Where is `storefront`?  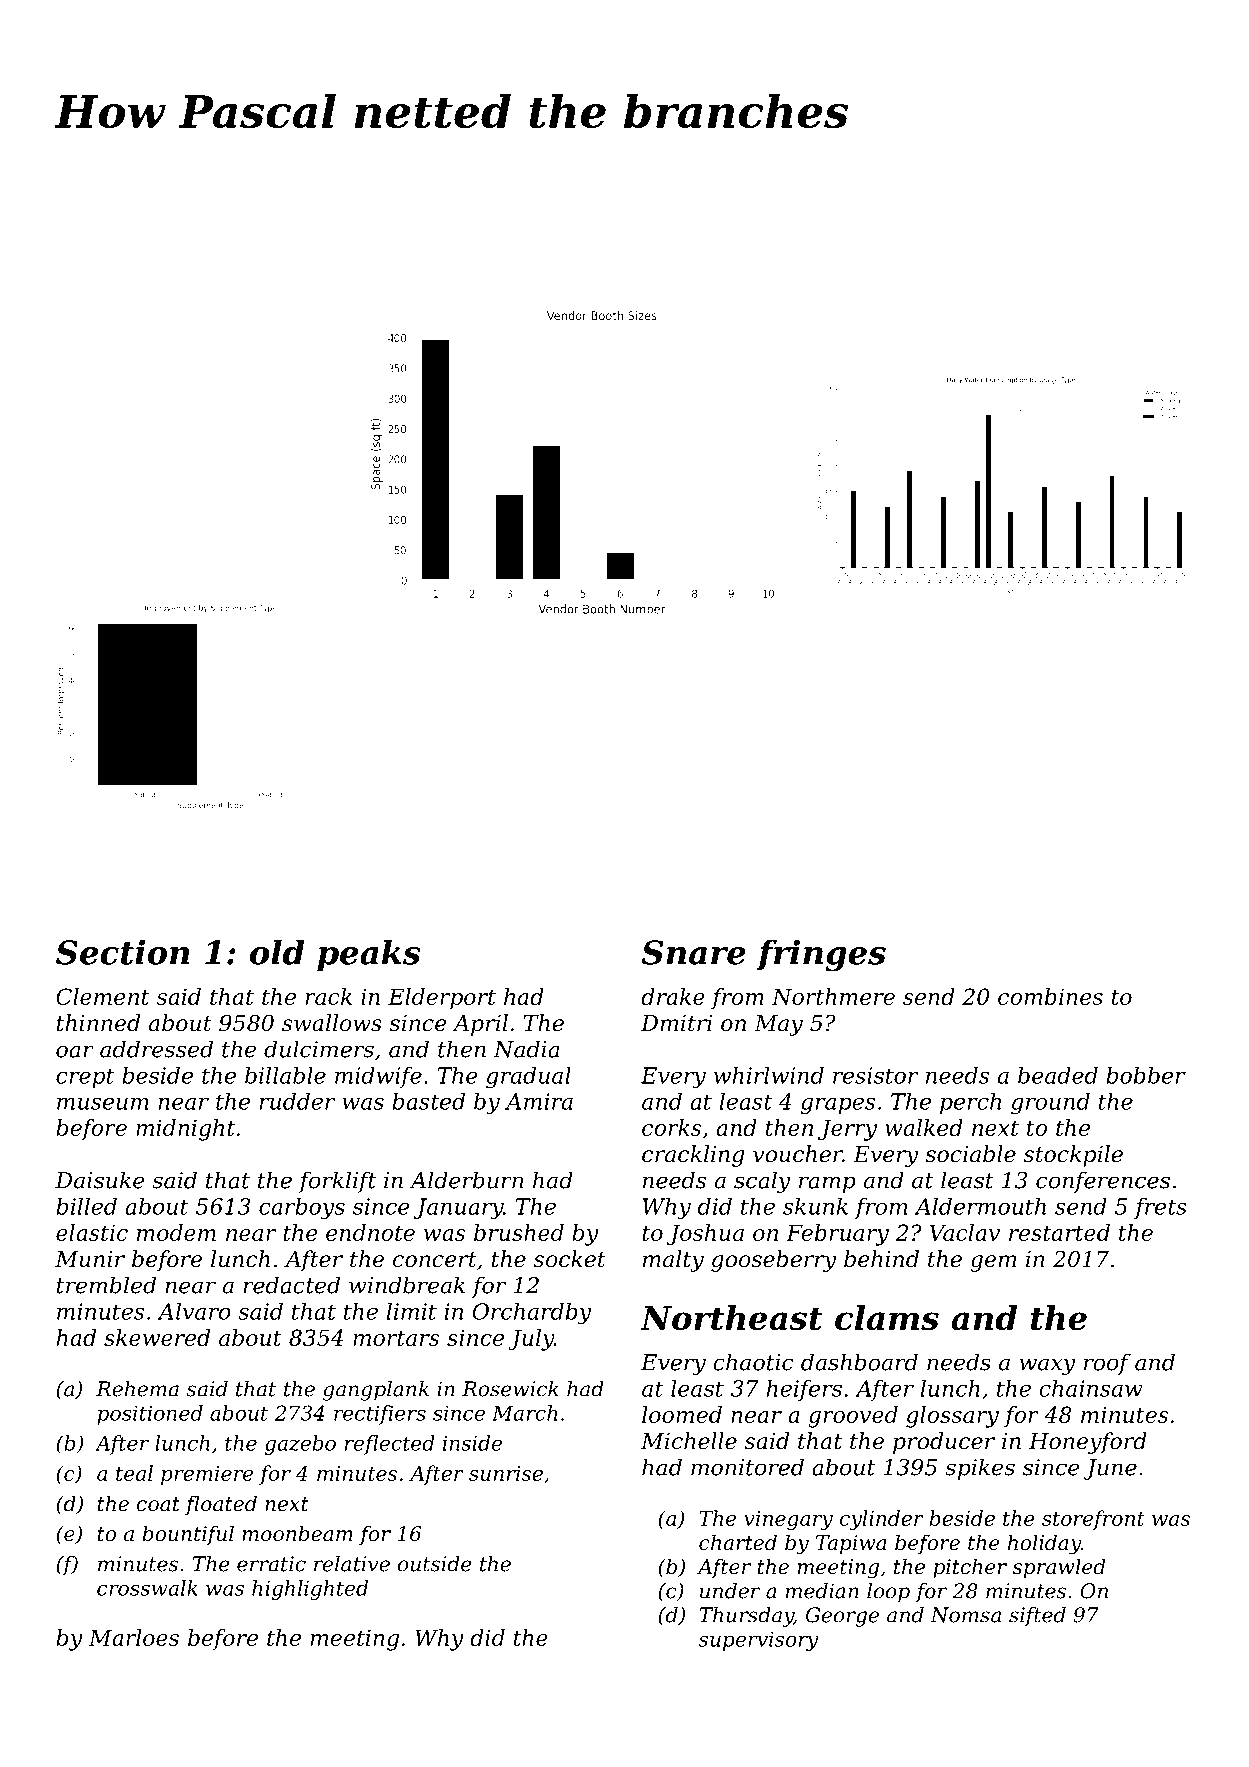 storefront is located at coordinates (1093, 1520).
